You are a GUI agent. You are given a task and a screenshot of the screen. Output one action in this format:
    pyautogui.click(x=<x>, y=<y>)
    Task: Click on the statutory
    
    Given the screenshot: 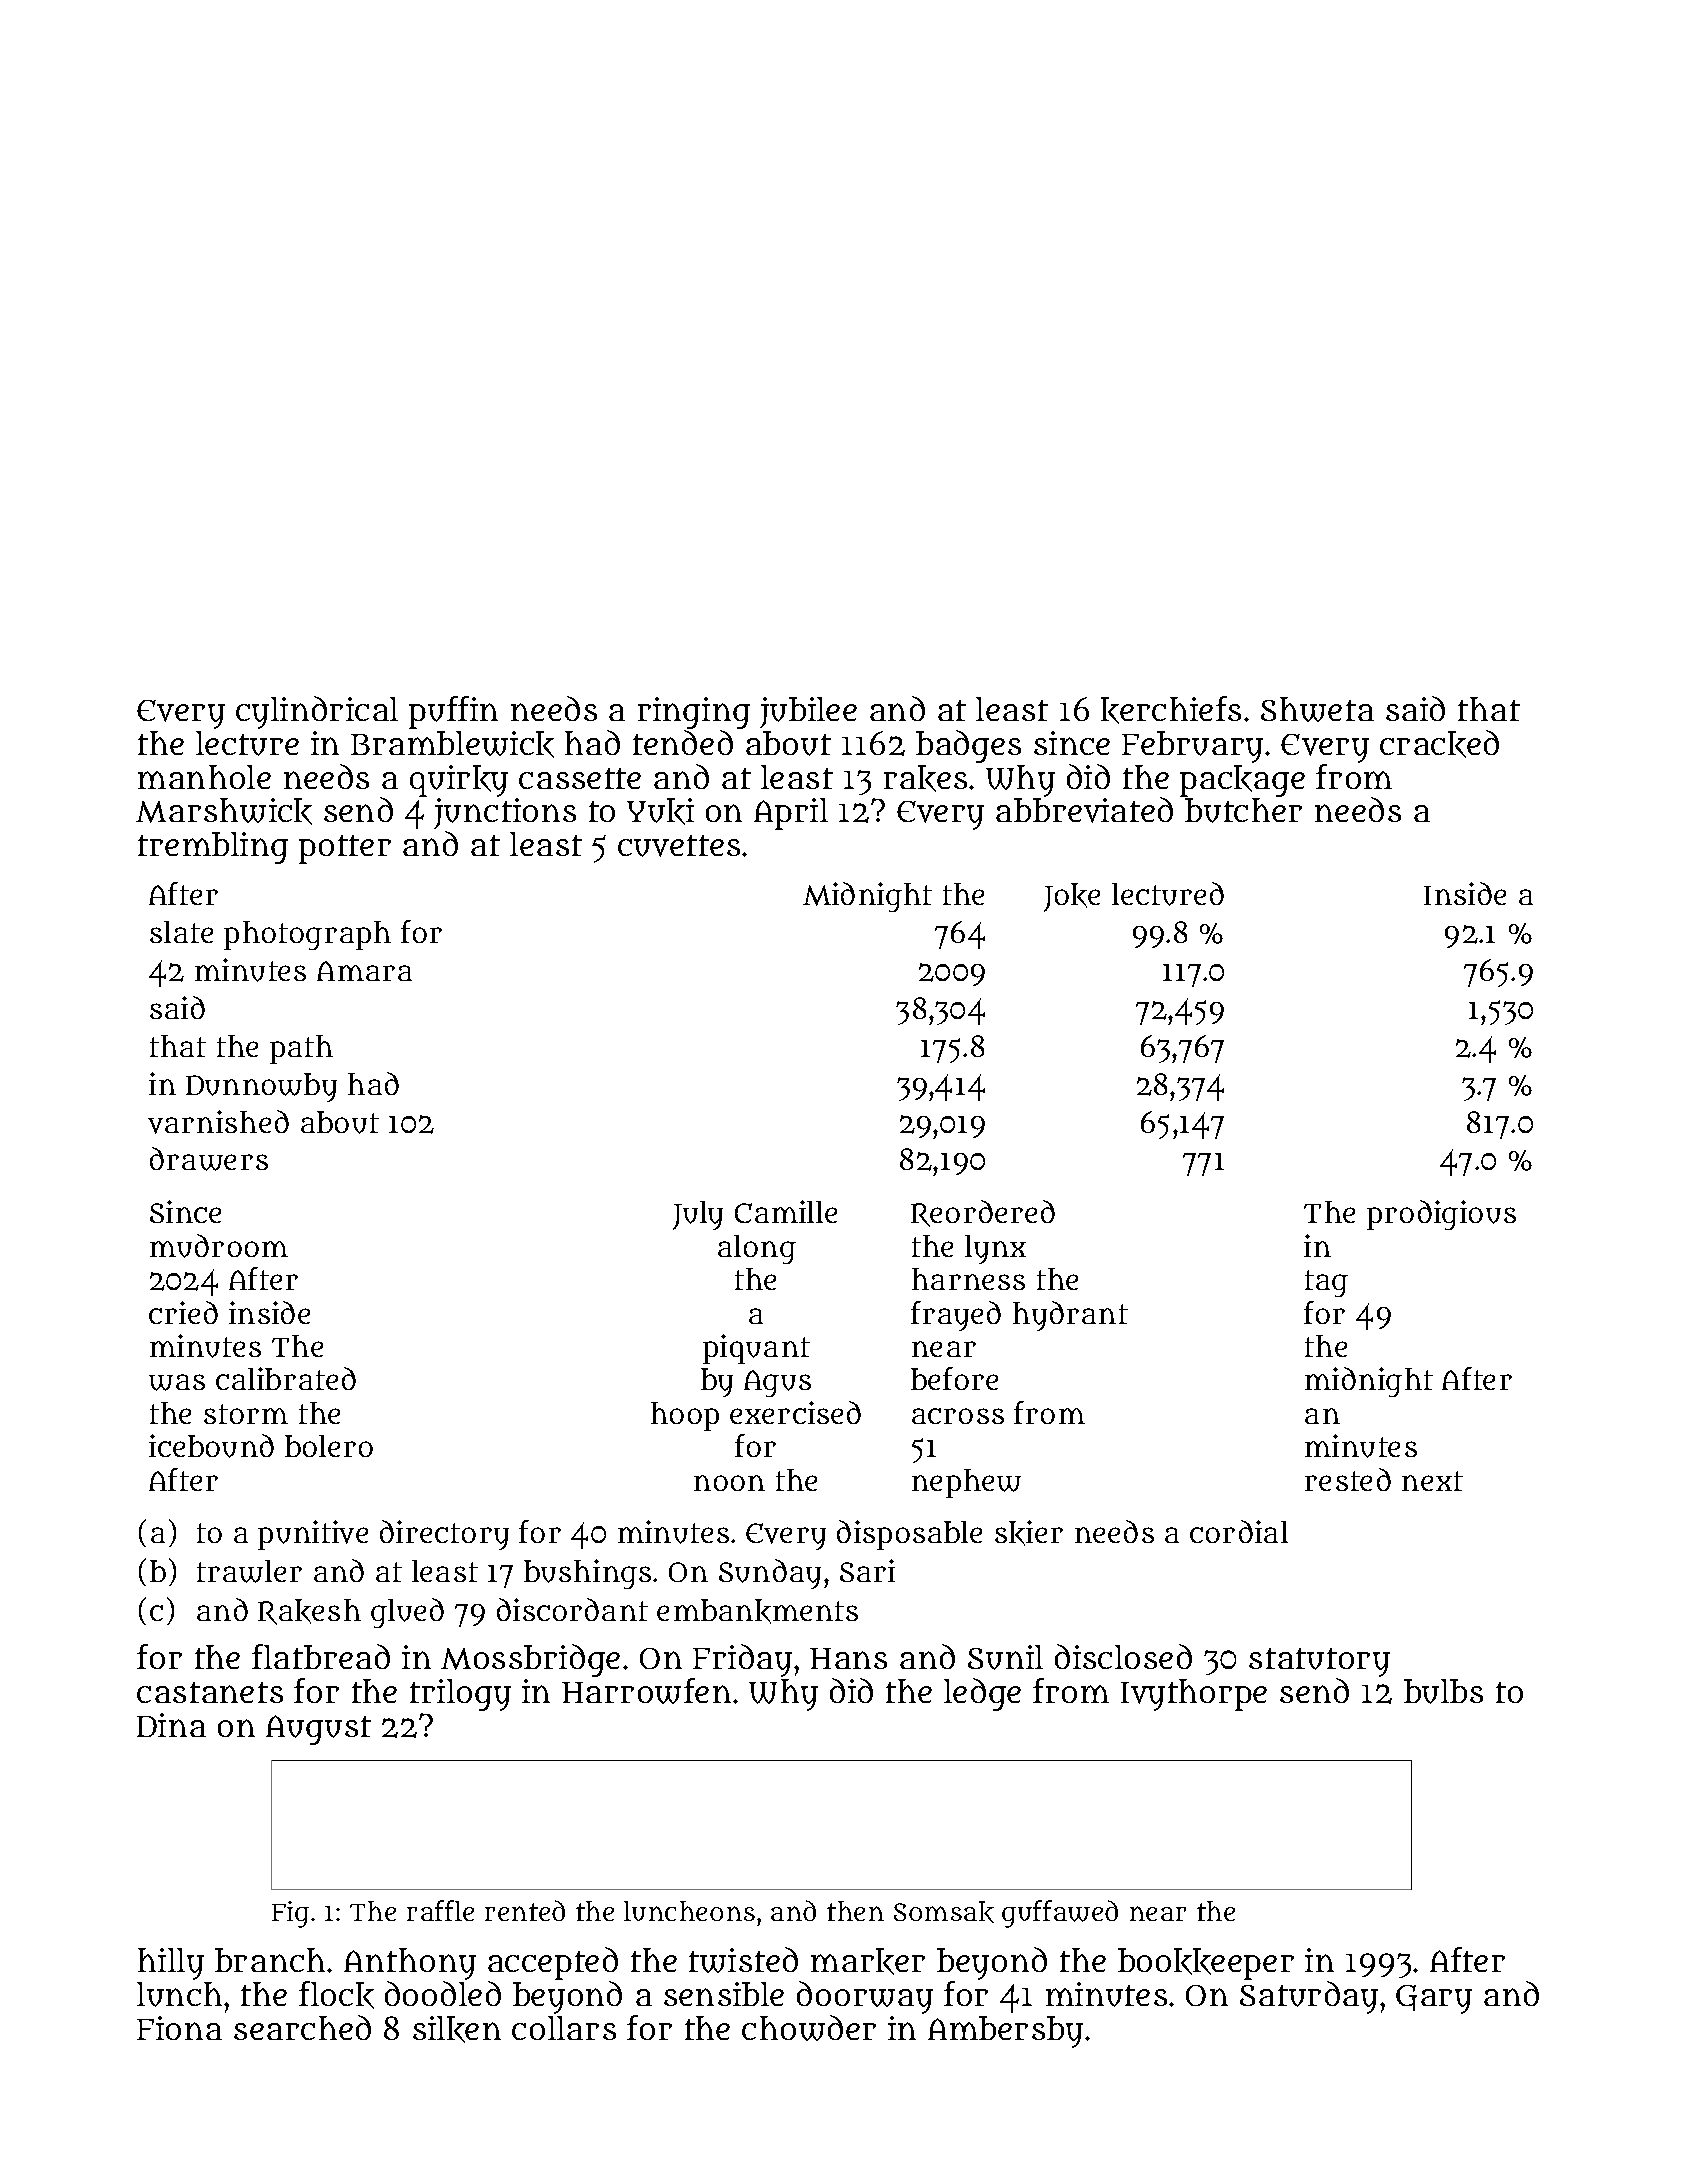 What is the action you would take?
    pyautogui.click(x=1319, y=1662)
